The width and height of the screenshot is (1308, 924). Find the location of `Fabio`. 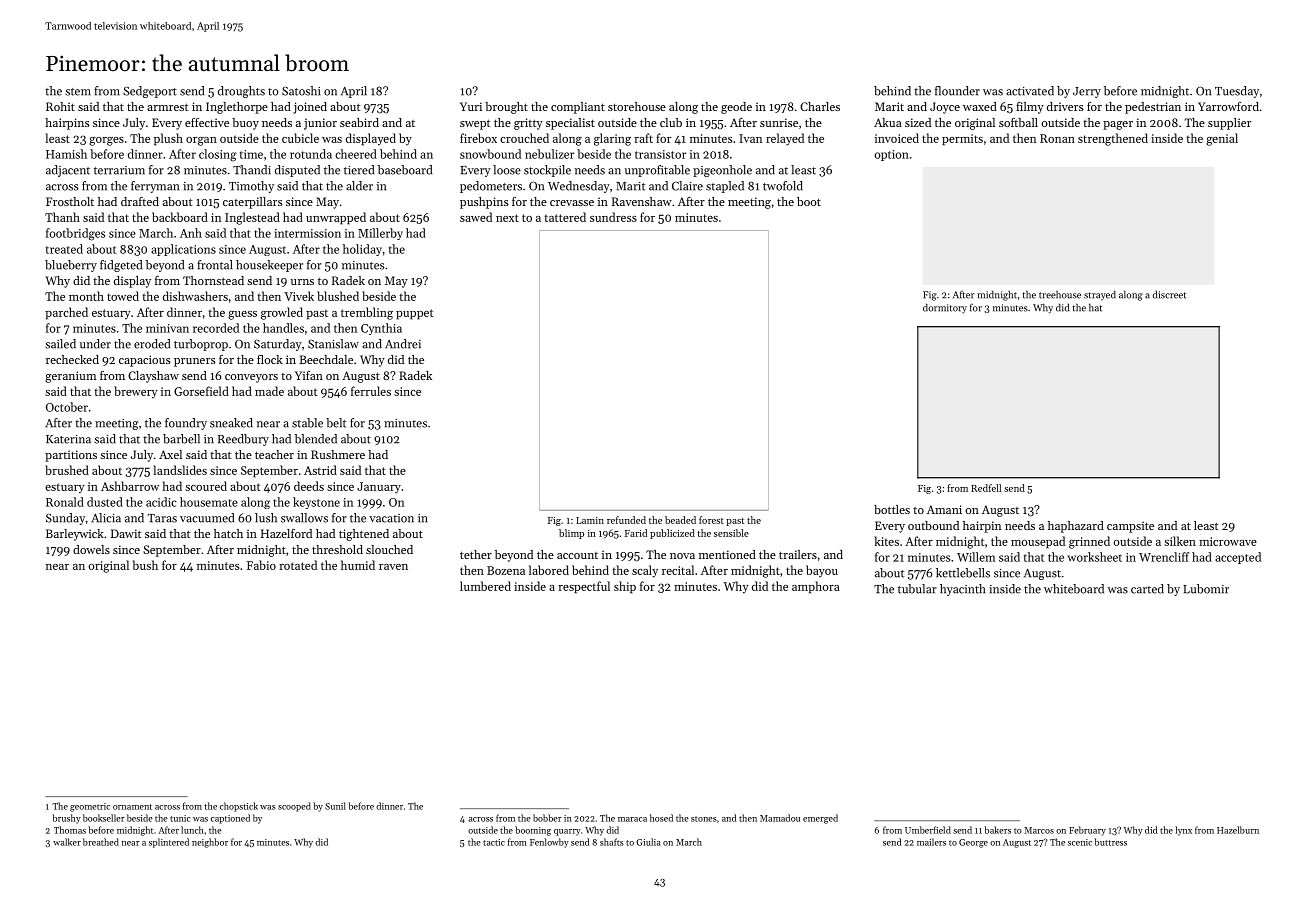

Fabio is located at coordinates (261, 565).
